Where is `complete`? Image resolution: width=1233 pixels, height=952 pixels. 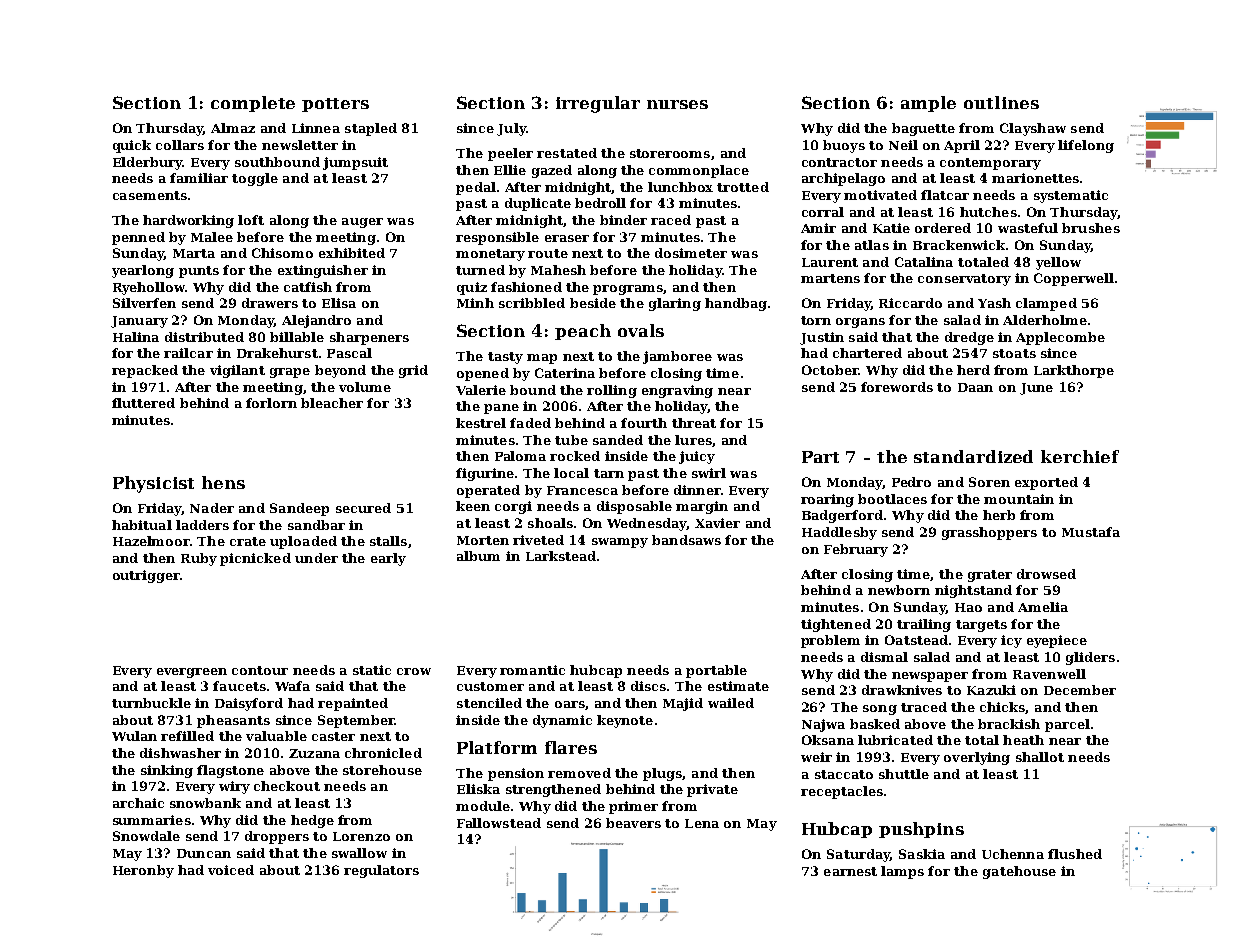 complete is located at coordinates (253, 104).
